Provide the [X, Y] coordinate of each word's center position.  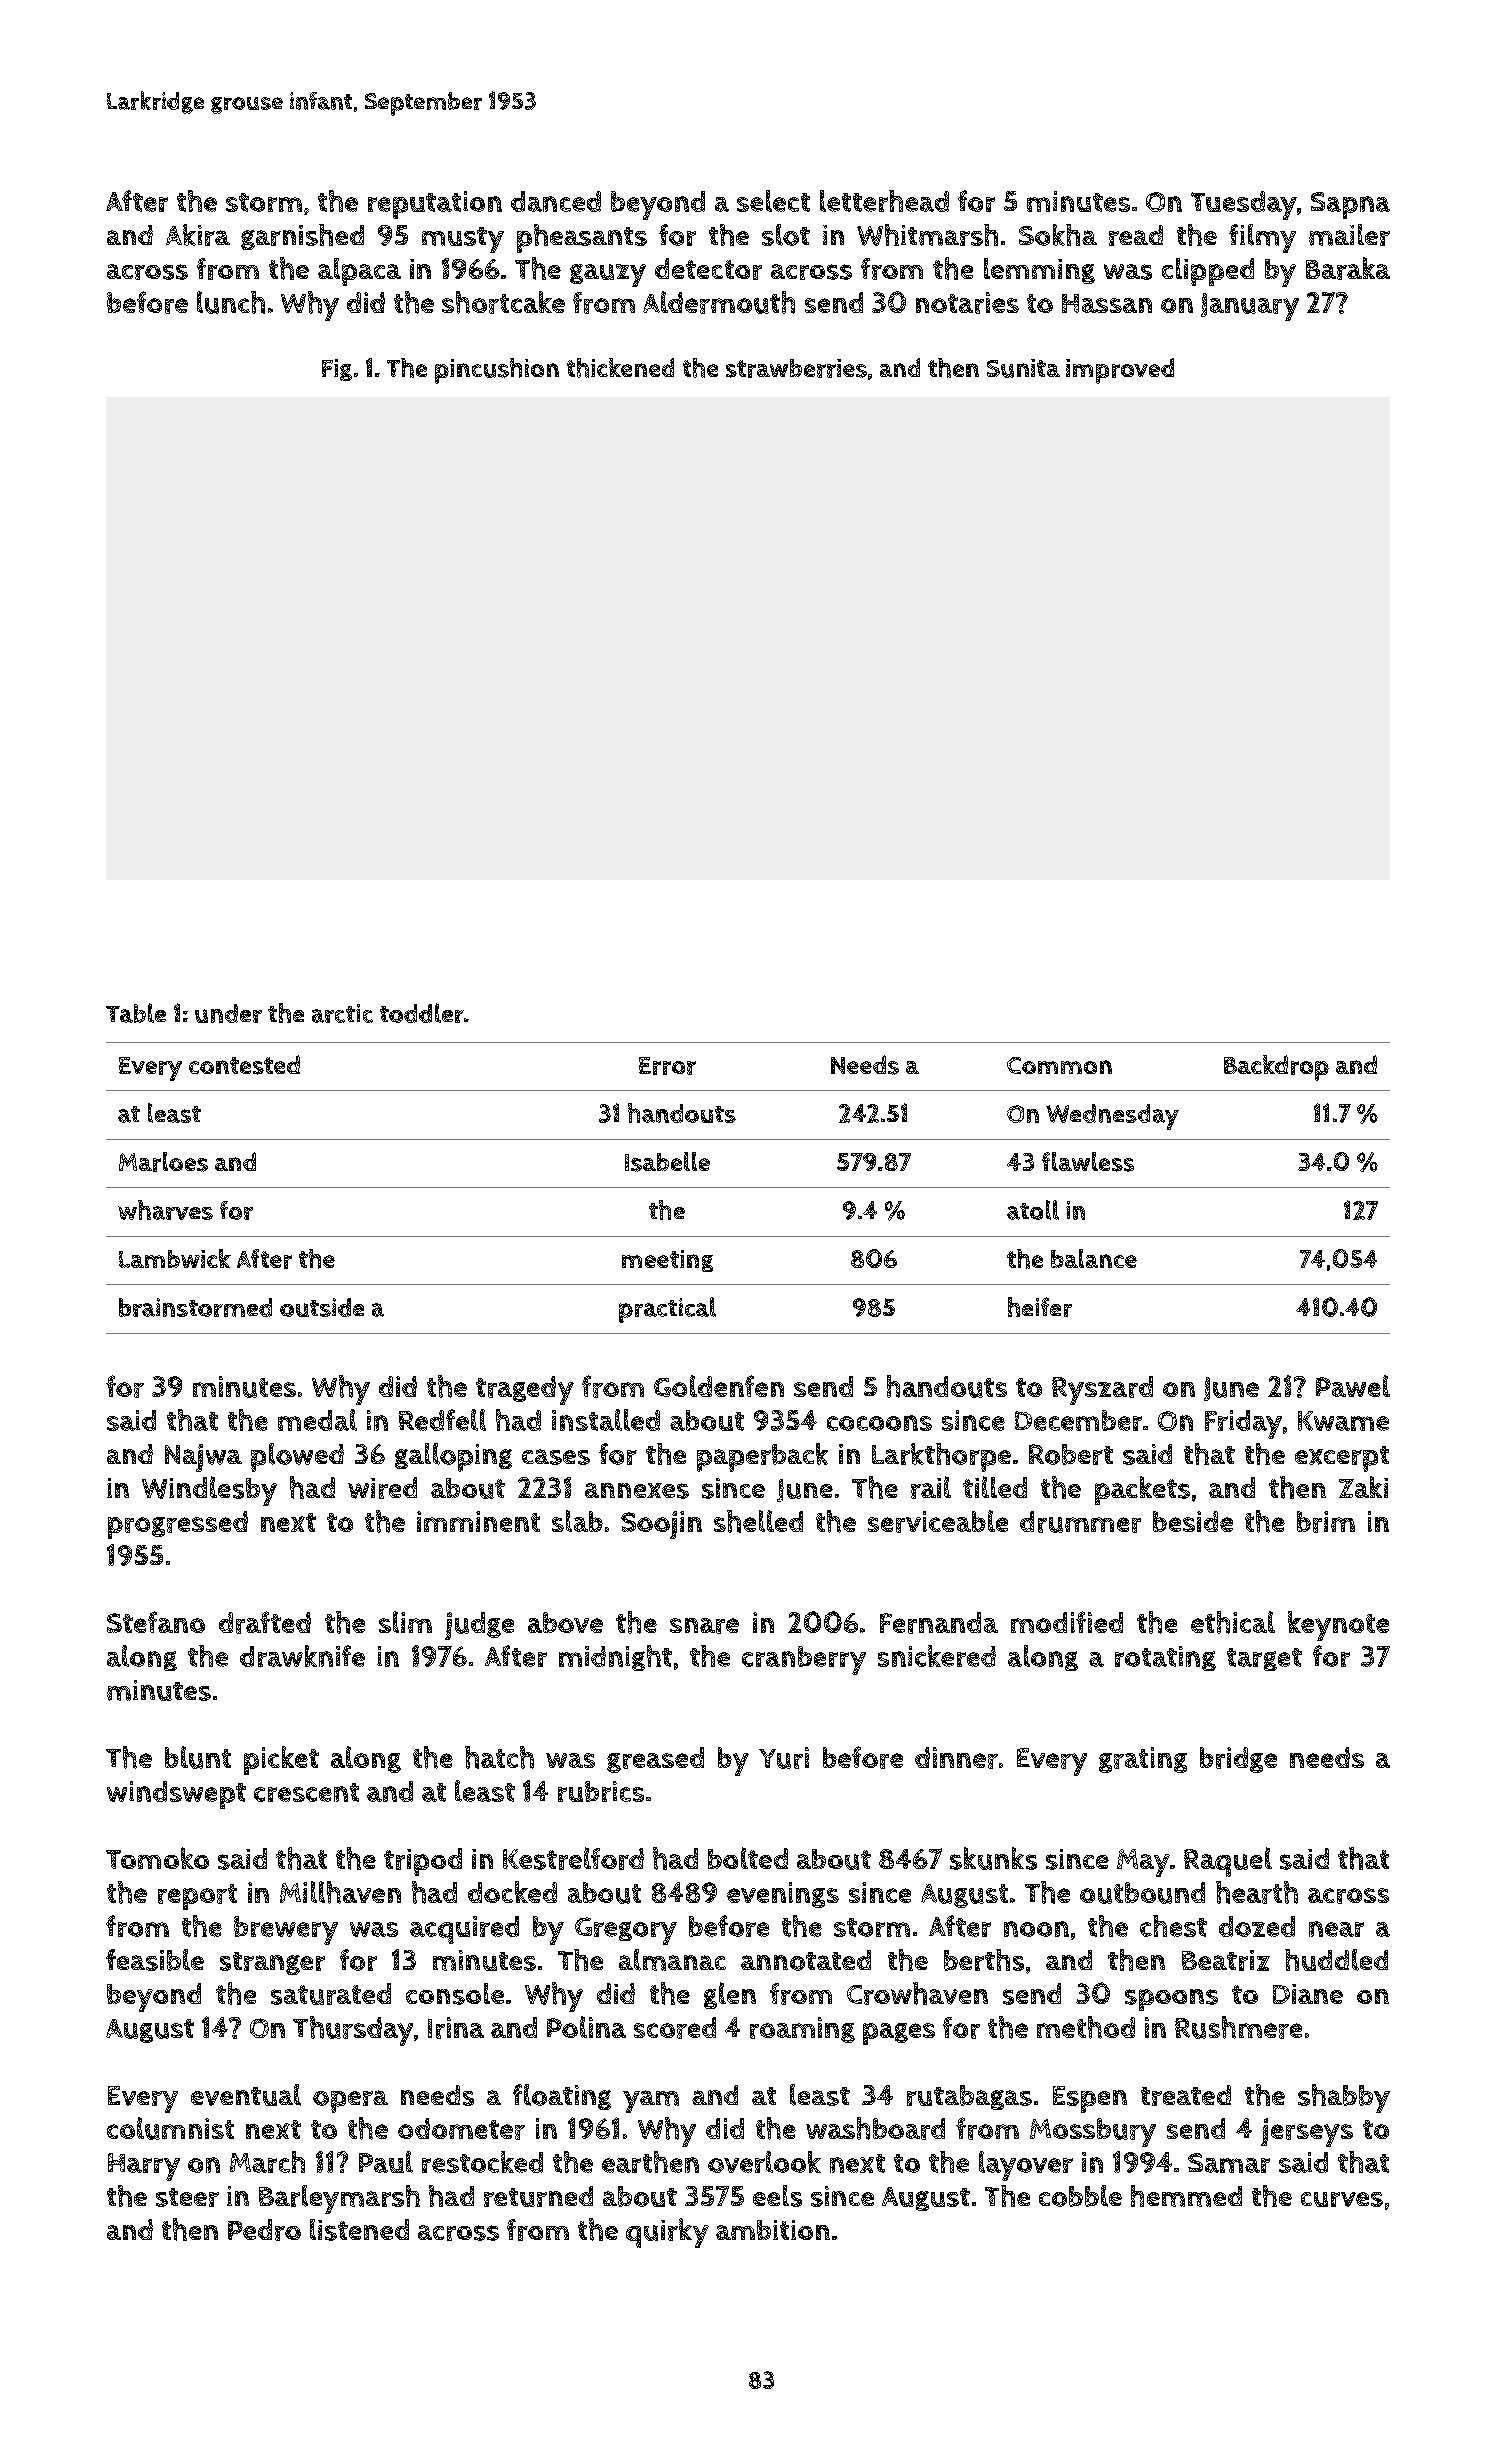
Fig [337, 370]
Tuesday [1244, 205]
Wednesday [1112, 1117]
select [773, 201]
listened [359, 2230]
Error [667, 1066]
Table [136, 1013]
